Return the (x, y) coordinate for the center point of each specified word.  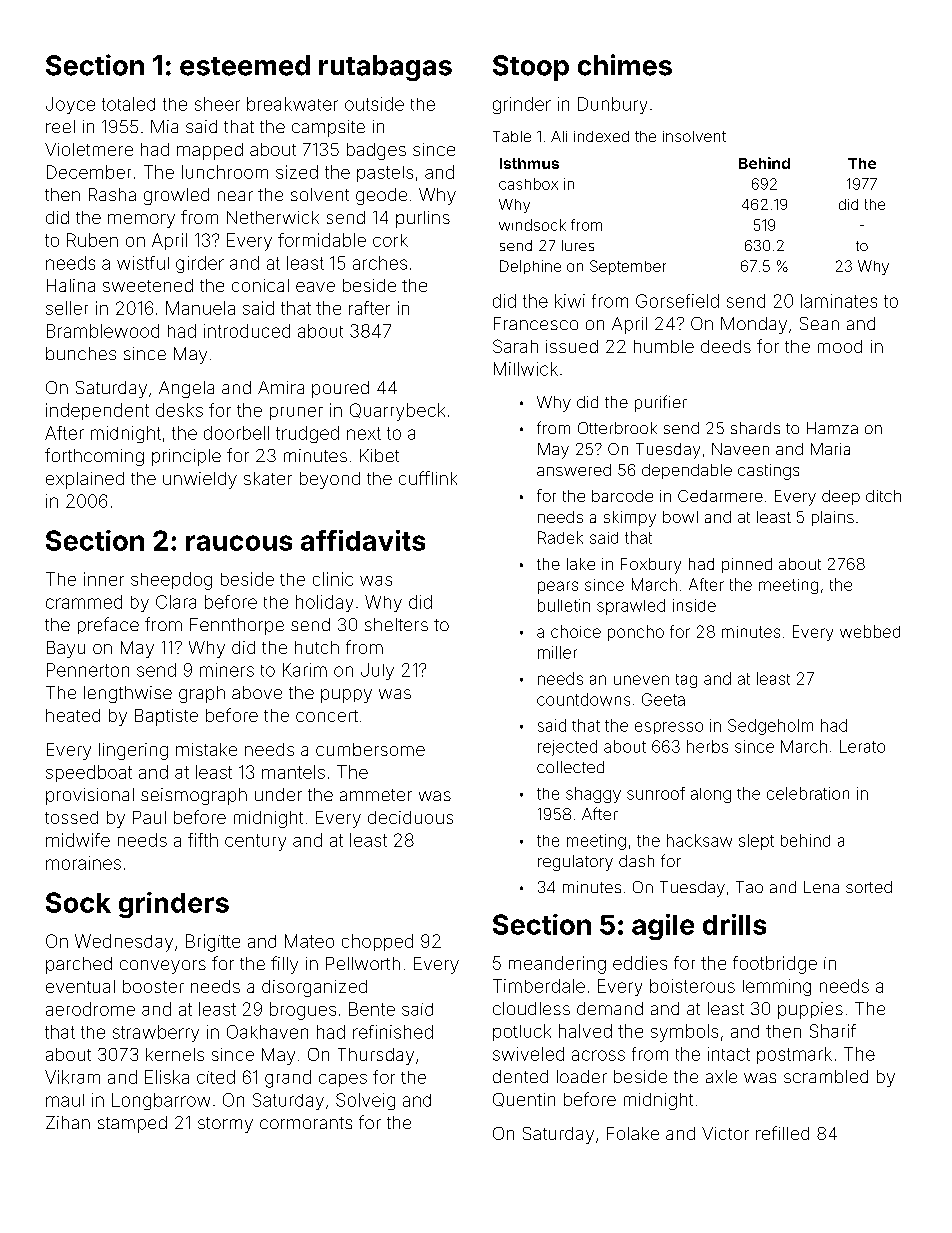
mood (840, 346)
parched (79, 965)
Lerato (862, 746)
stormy (225, 1125)
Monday (754, 325)
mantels (293, 772)
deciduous (410, 817)
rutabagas (385, 68)
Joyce (70, 105)
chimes (625, 65)
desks (179, 410)
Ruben (92, 240)
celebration (808, 793)
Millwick (526, 369)
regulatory (575, 863)
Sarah (515, 346)
